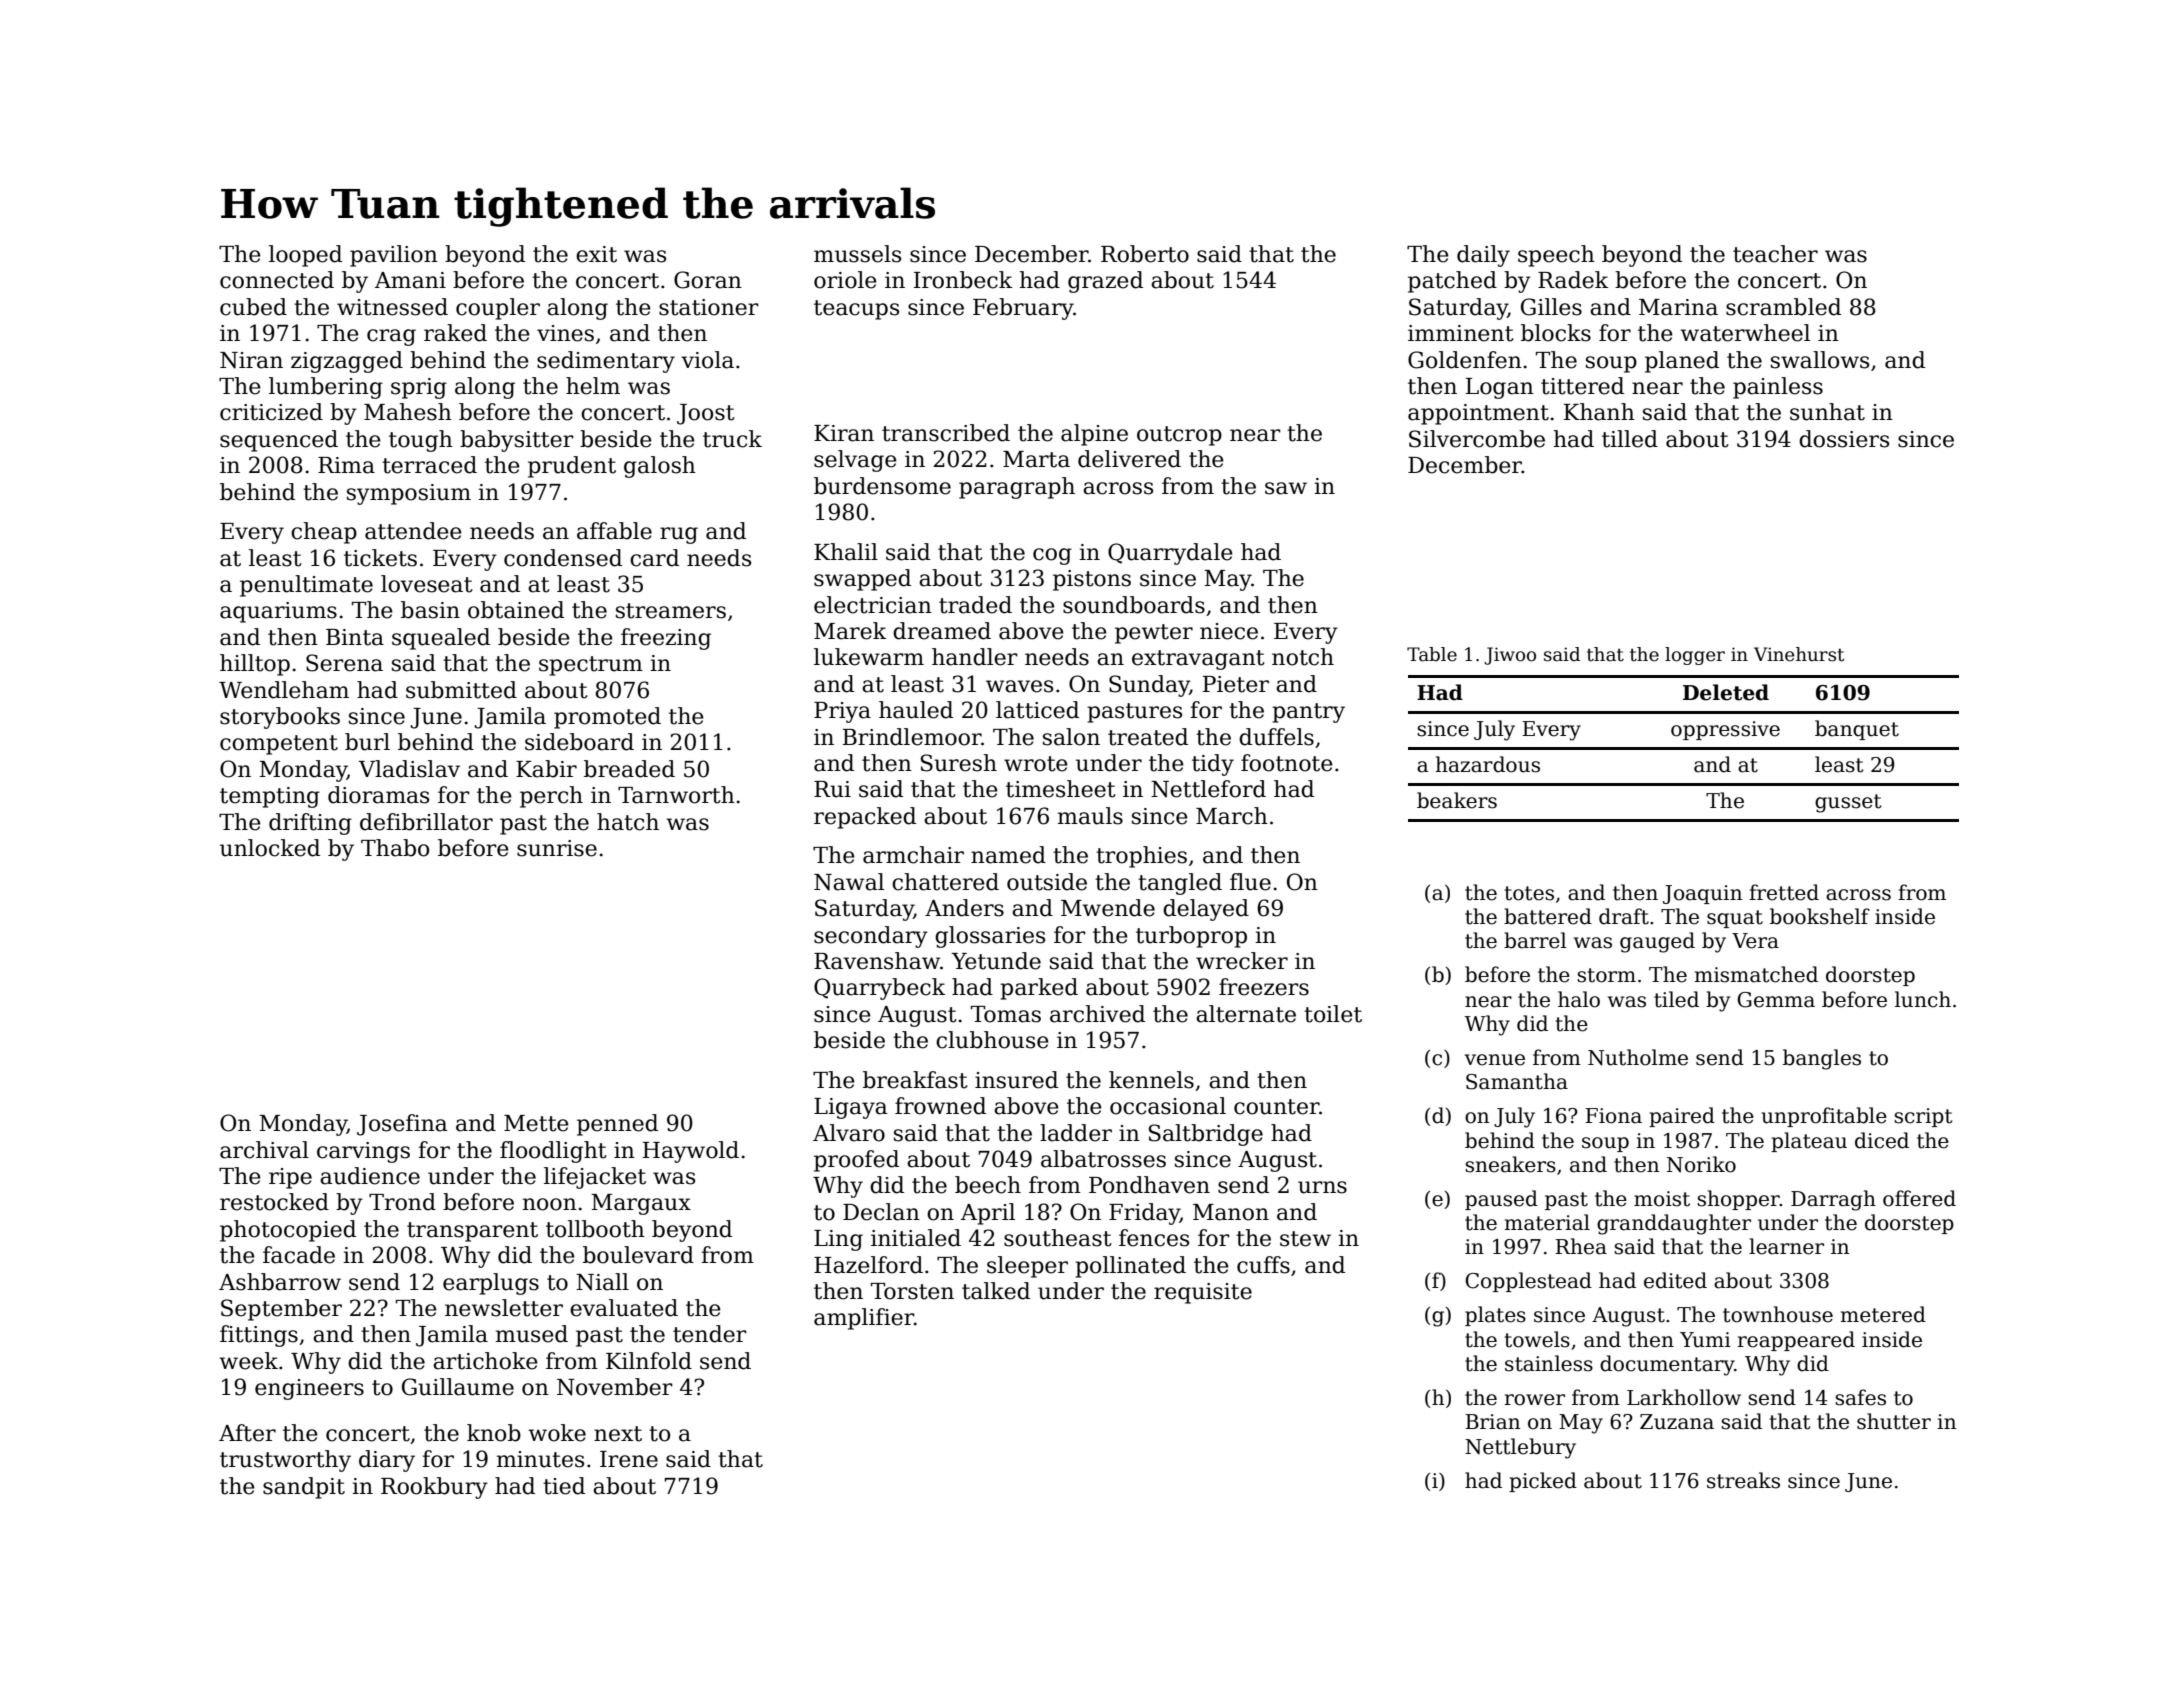  I want to click on bookshelf, so click(1820, 916).
